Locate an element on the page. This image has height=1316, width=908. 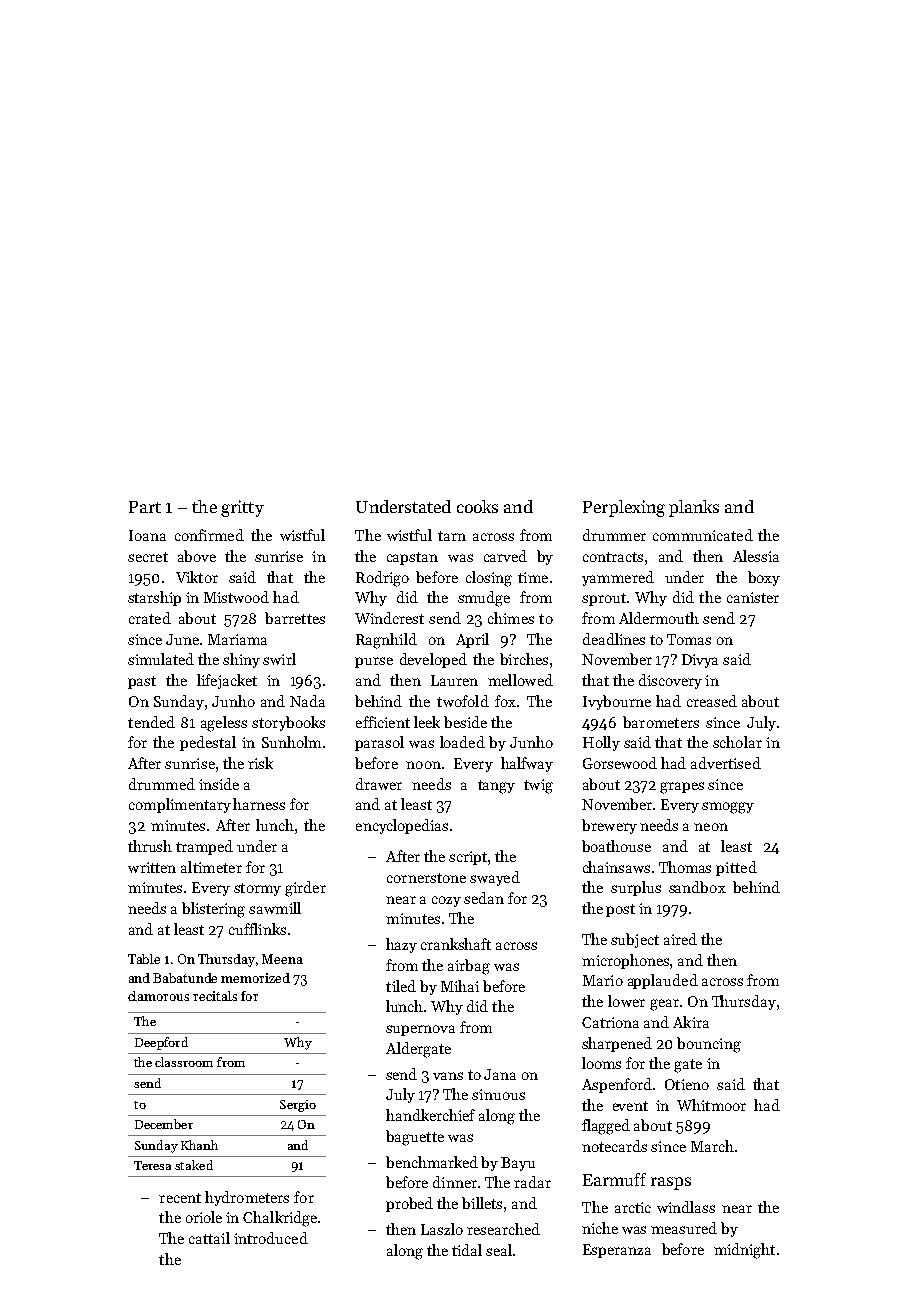
memorized is located at coordinates (255, 978).
